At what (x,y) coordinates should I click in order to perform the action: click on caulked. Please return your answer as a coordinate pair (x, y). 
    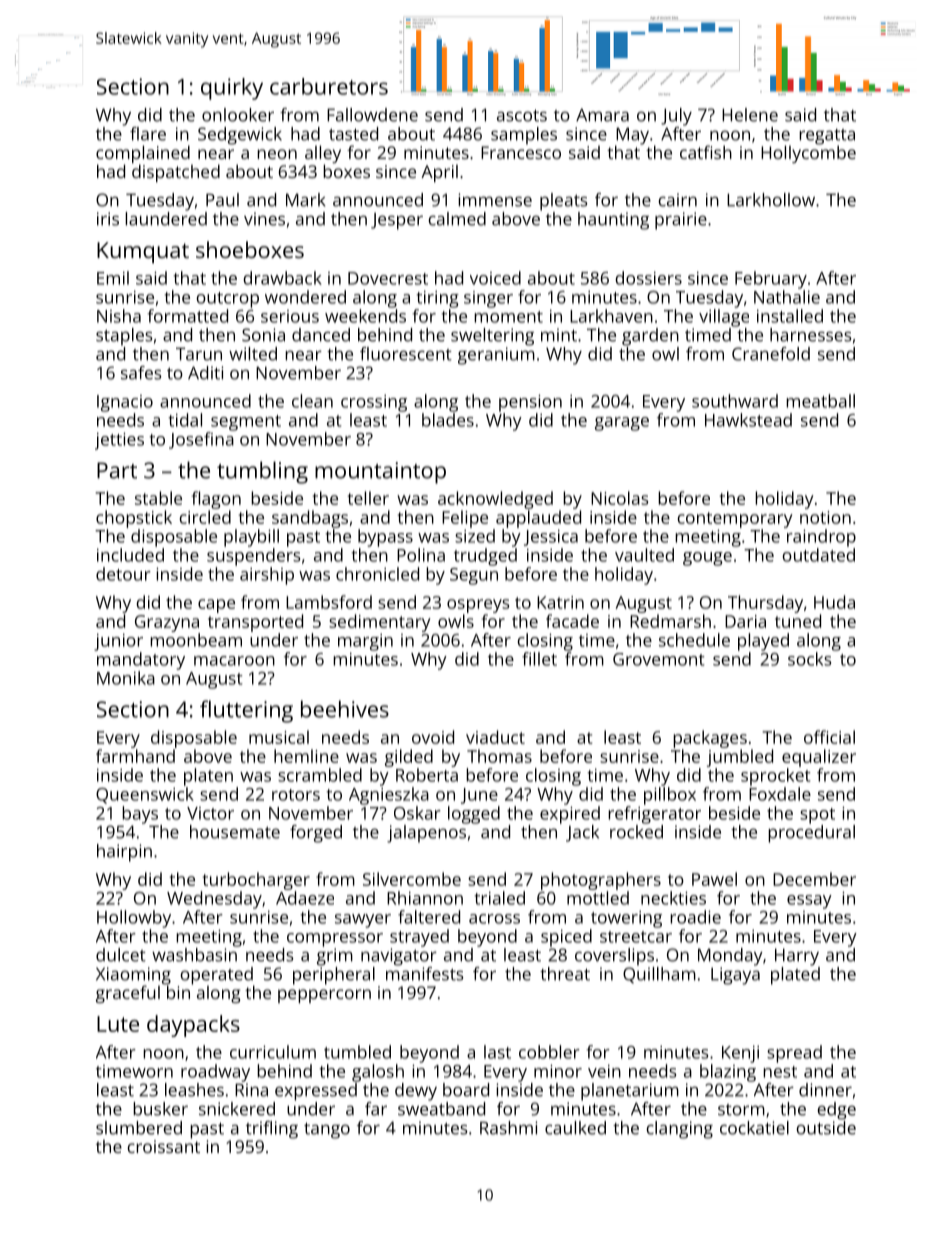
    Looking at the image, I should click on (575, 1128).
